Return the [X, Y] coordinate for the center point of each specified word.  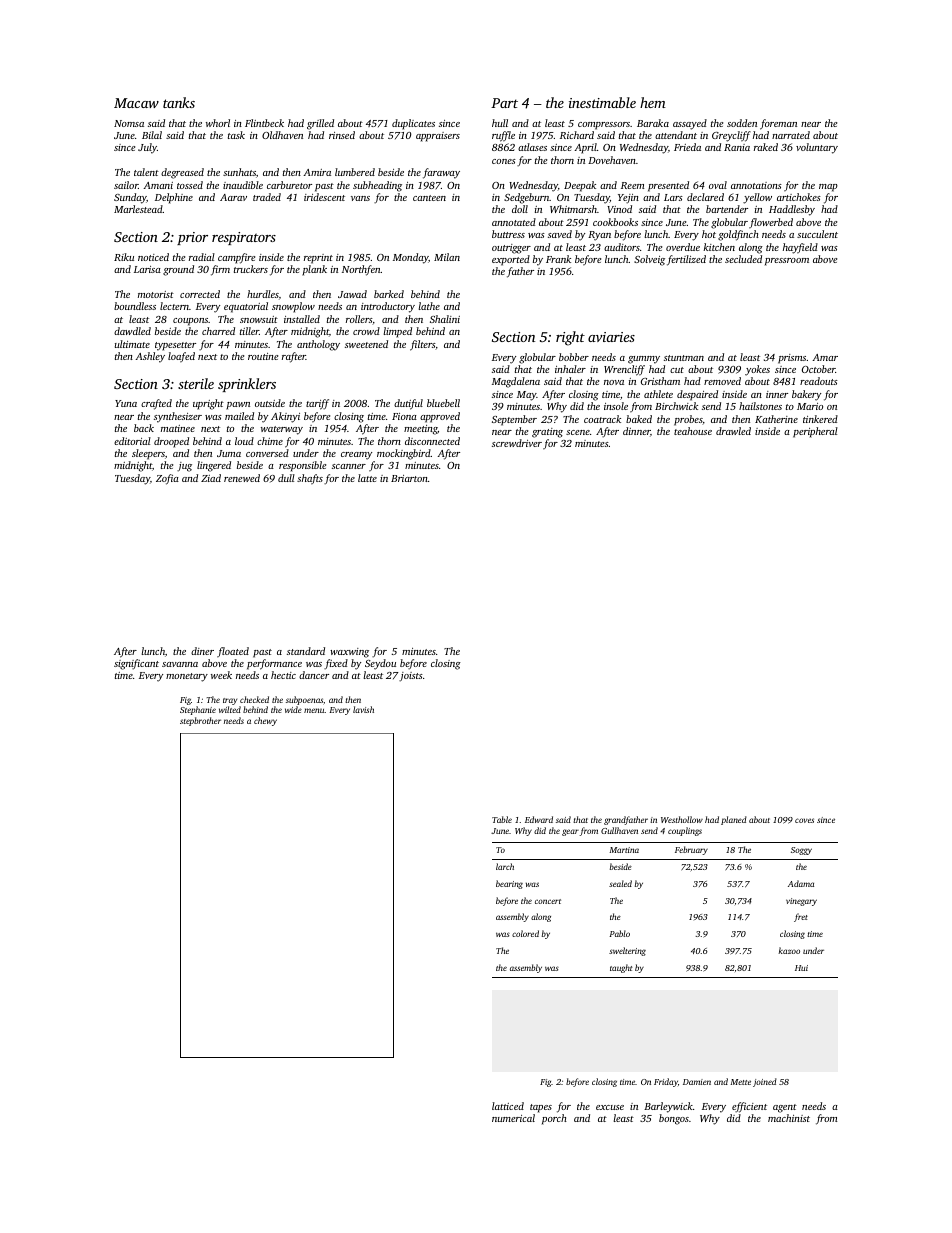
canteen [429, 198]
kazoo [789, 950]
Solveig [649, 260]
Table [502, 819]
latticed [508, 1106]
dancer [314, 675]
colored [525, 933]
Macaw [136, 103]
